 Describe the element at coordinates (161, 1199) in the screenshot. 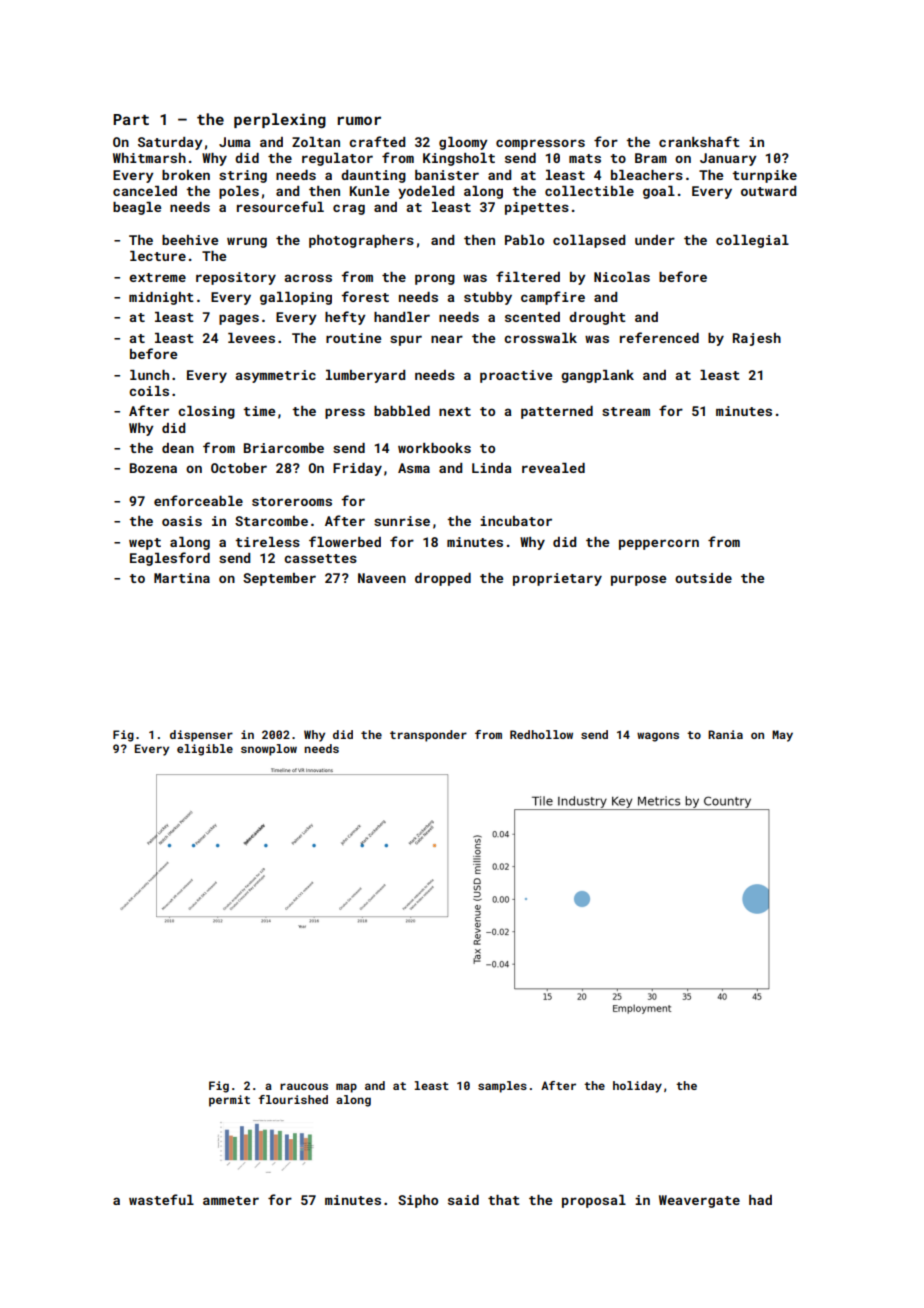

I see `wasteful` at that location.
